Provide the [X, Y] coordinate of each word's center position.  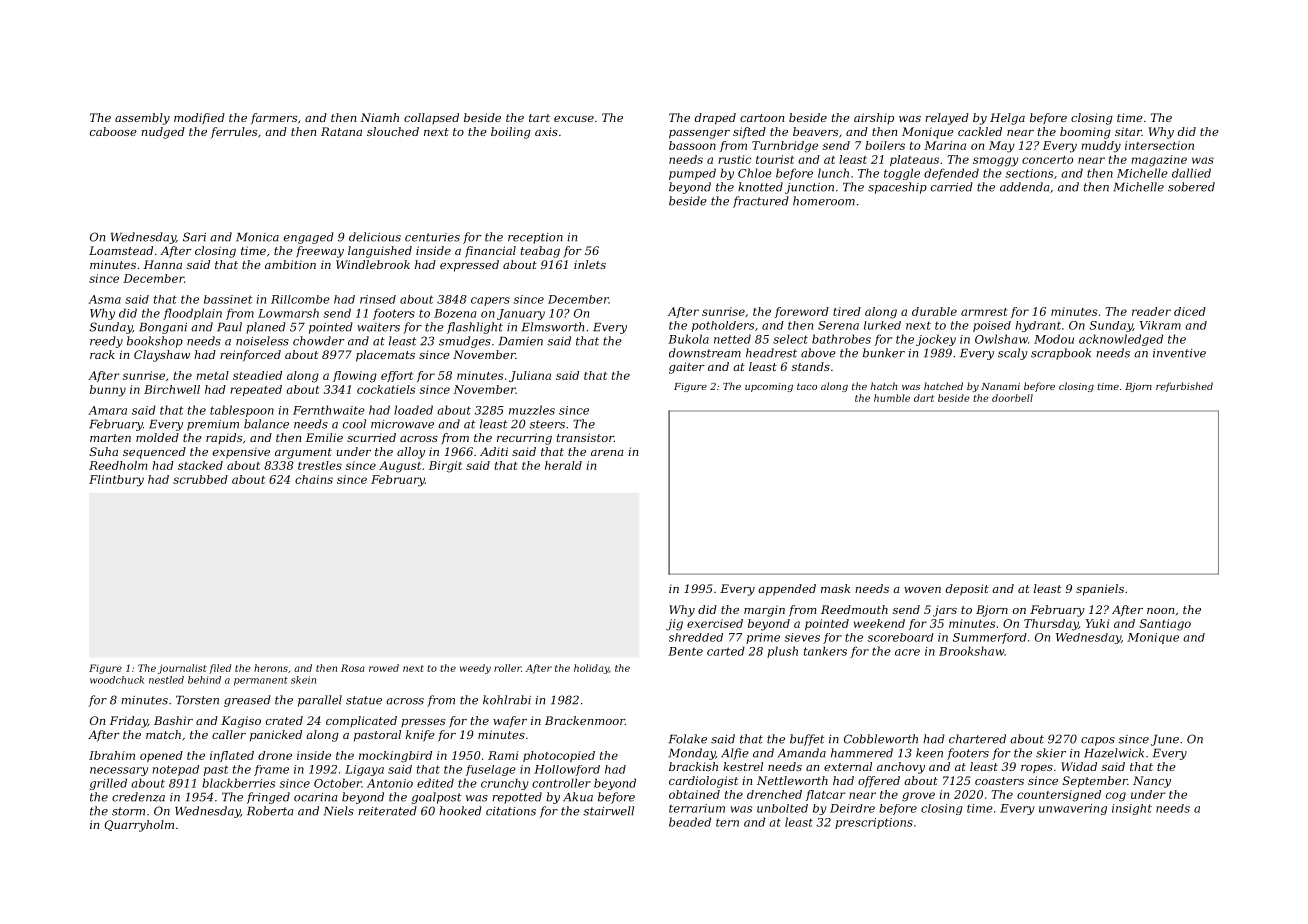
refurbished [1184, 387]
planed [266, 328]
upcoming [769, 387]
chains [314, 479]
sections [1029, 173]
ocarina [316, 797]
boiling [511, 133]
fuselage [491, 770]
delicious [375, 237]
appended [787, 590]
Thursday [1051, 625]
